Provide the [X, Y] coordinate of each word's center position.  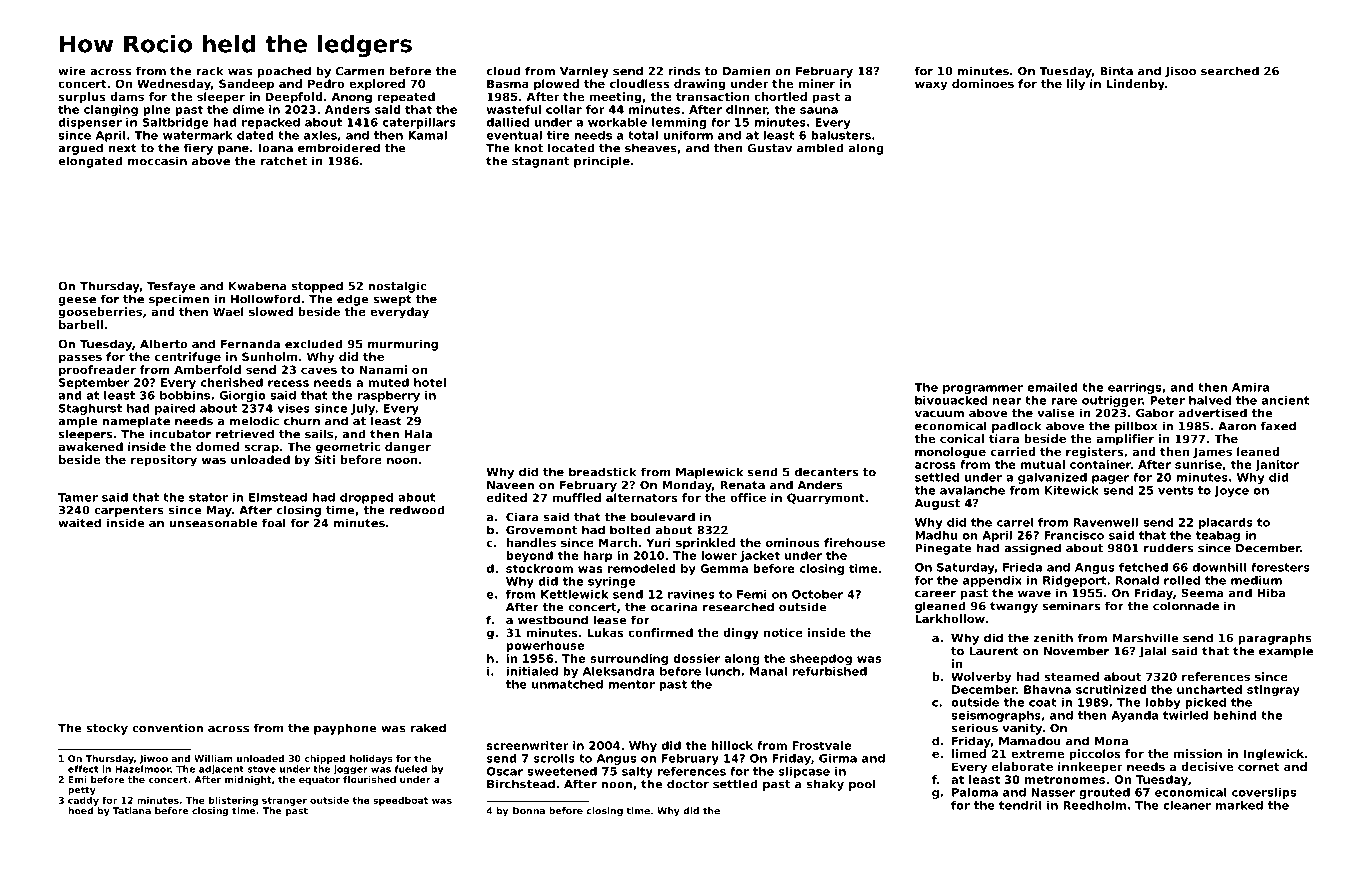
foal [274, 523]
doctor [688, 784]
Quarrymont [826, 499]
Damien [747, 71]
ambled [820, 148]
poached [284, 72]
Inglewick [1274, 755]
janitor [1277, 465]
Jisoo [1180, 72]
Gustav [770, 148]
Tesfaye [171, 287]
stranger [284, 801]
